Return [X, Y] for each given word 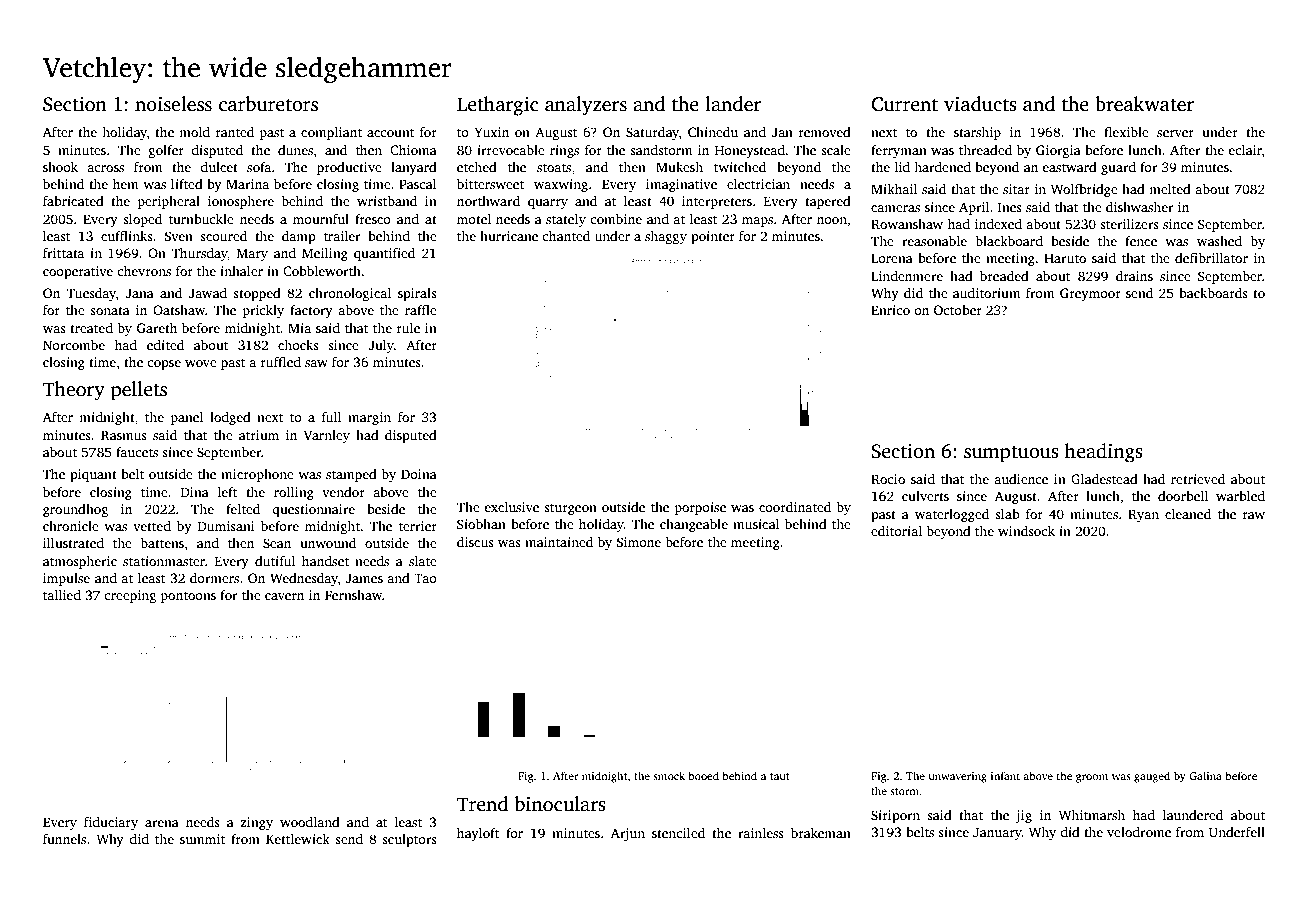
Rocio [888, 479]
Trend [482, 804]
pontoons [188, 597]
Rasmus [124, 435]
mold [194, 132]
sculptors [409, 840]
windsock [1026, 531]
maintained [559, 542]
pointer [713, 237]
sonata [110, 311]
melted [1170, 189]
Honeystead [750, 151]
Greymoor [1090, 294]
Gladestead [1104, 479]
